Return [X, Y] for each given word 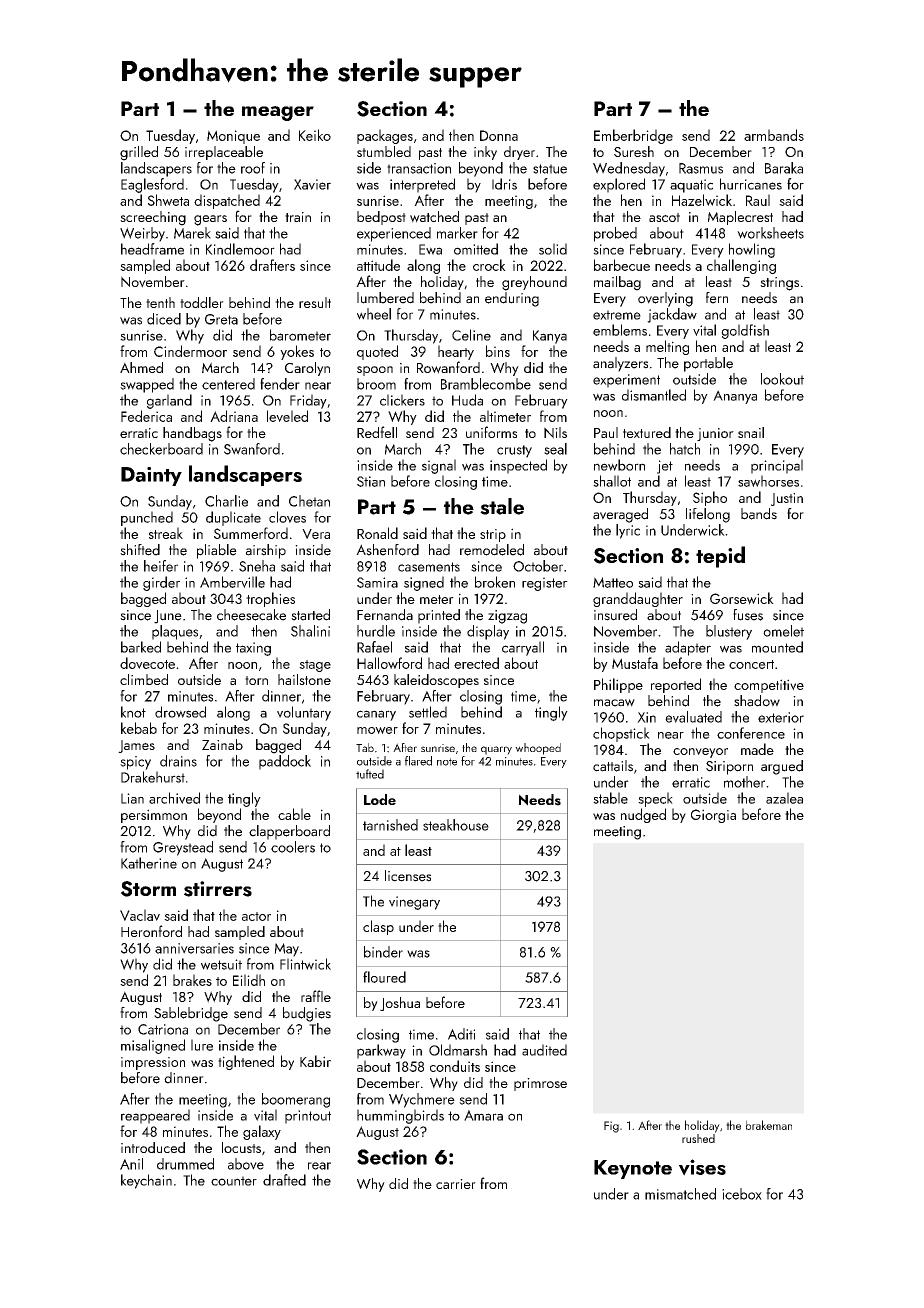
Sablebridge [191, 1014]
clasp [378, 927]
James [136, 746]
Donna [499, 135]
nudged [643, 815]
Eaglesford [152, 185]
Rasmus [701, 168]
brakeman [769, 1125]
